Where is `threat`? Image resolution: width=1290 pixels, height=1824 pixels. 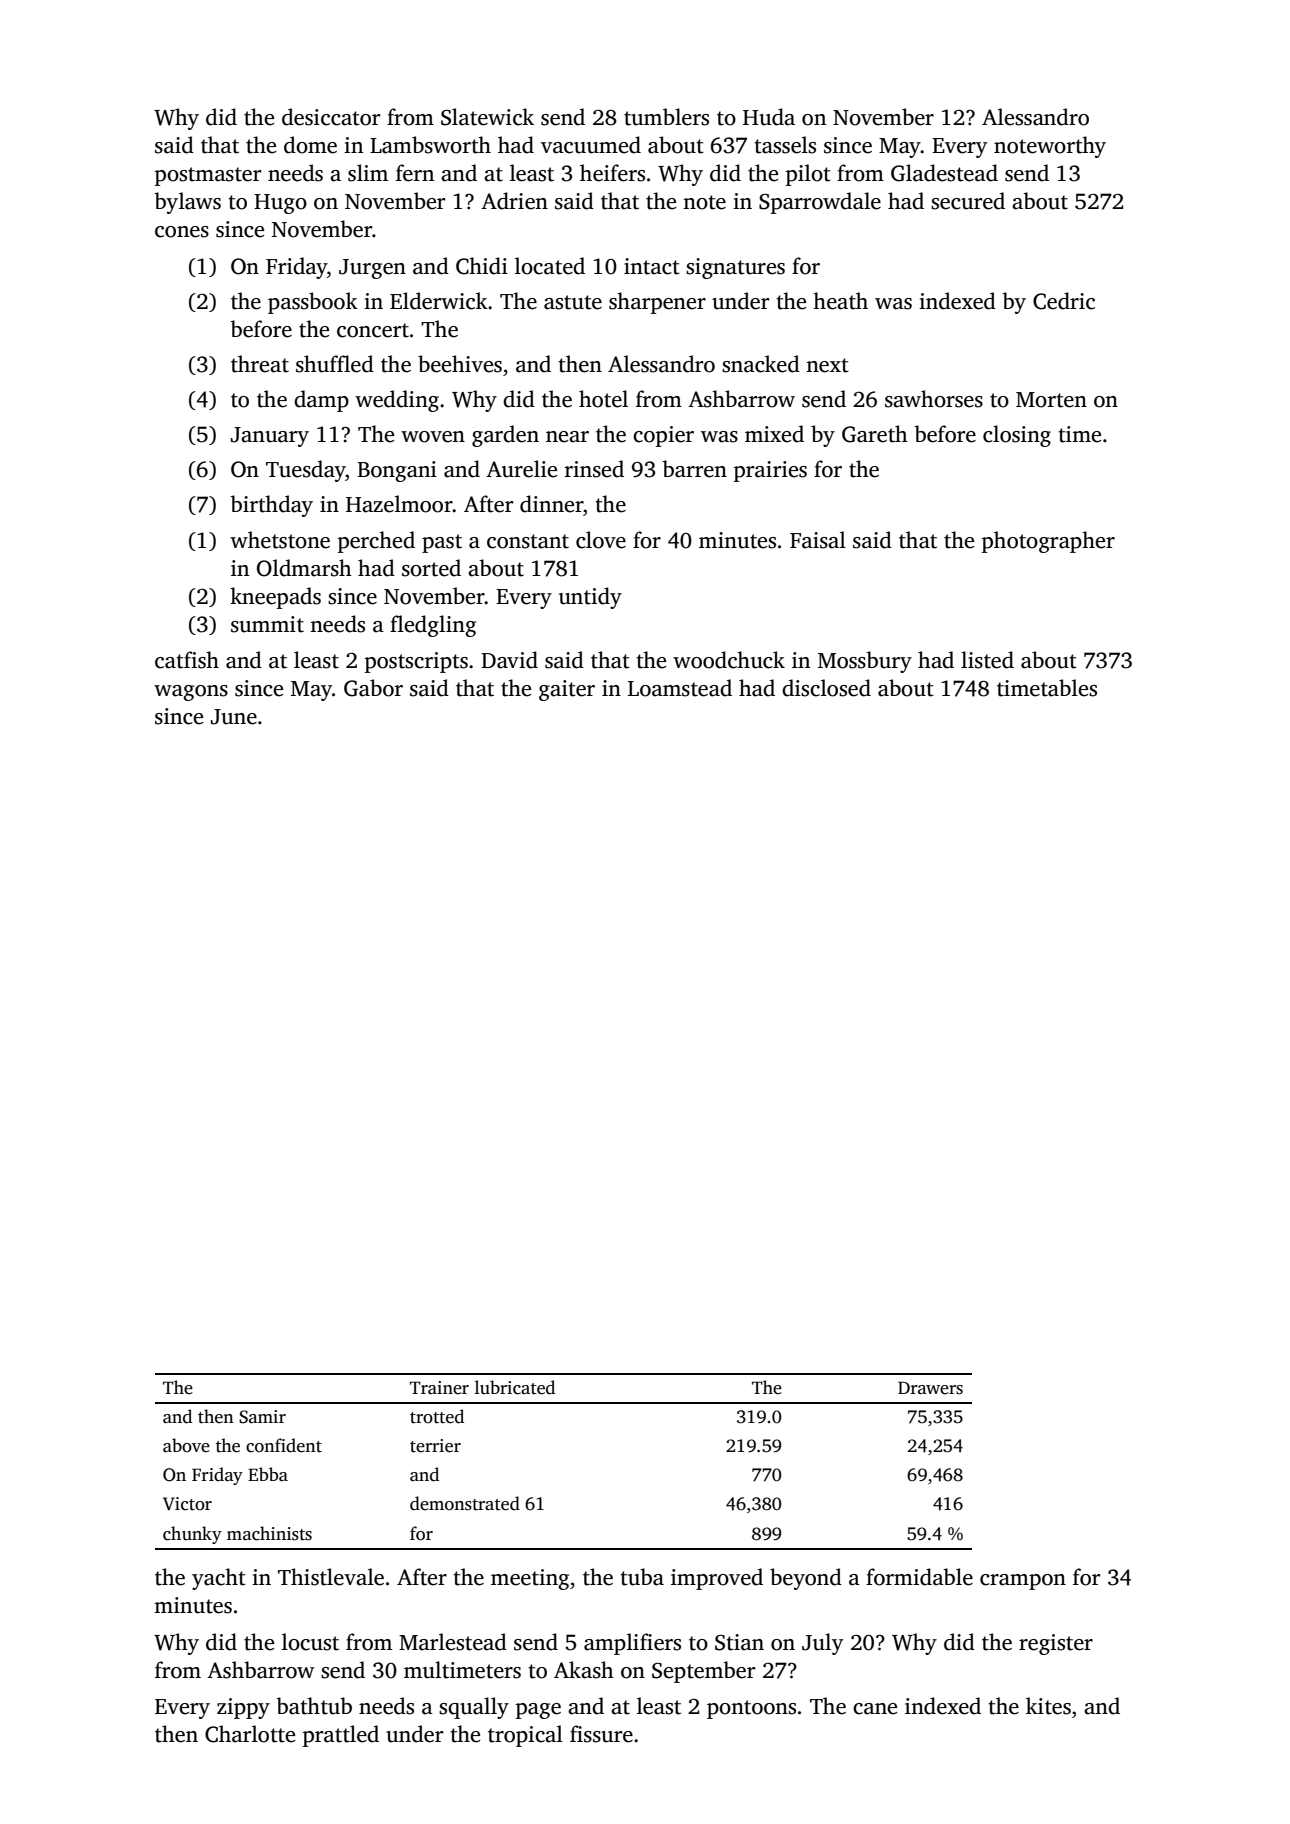 threat is located at coordinates (260, 364).
